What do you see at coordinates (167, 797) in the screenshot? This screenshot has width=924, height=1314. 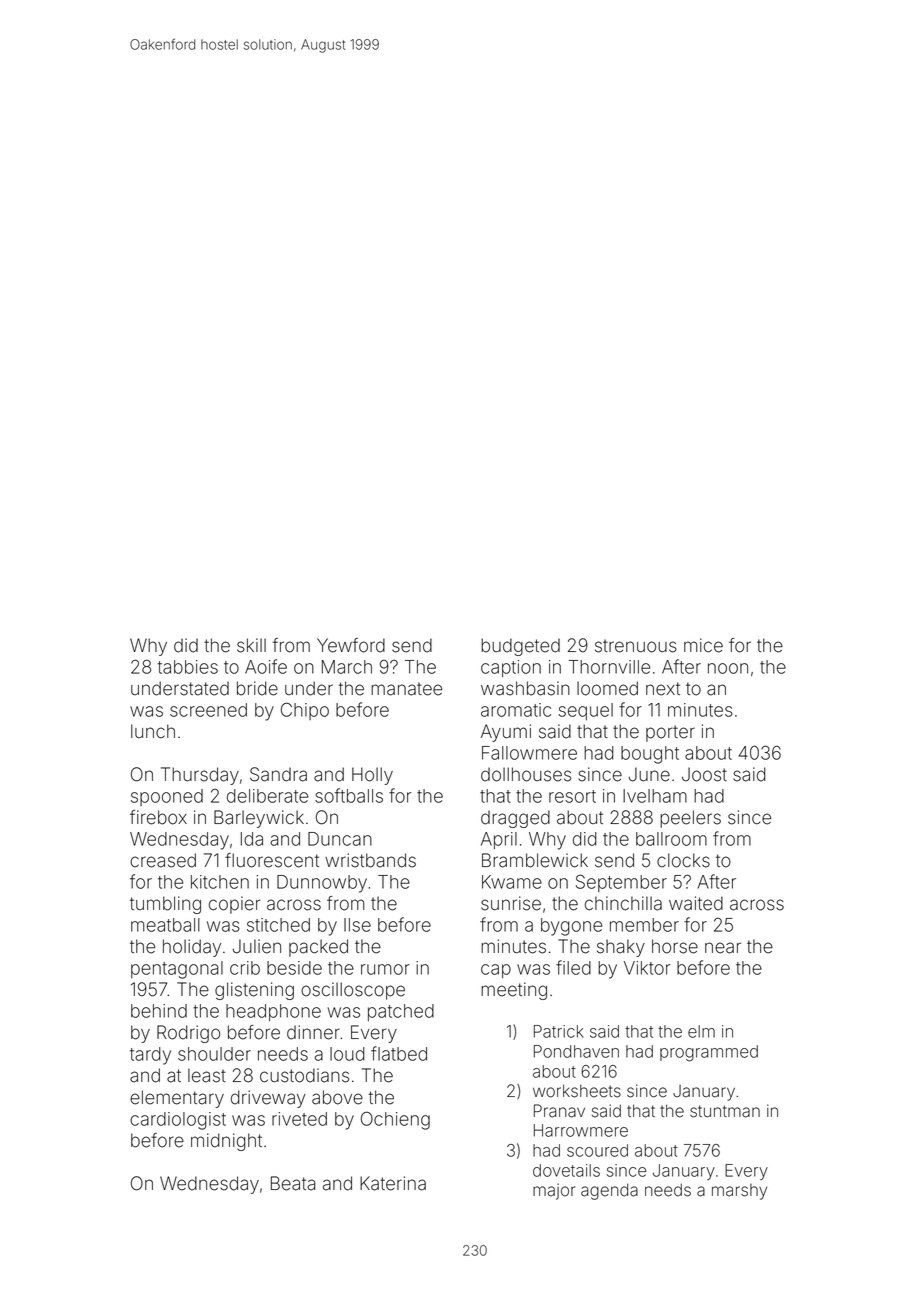 I see `spooned` at bounding box center [167, 797].
